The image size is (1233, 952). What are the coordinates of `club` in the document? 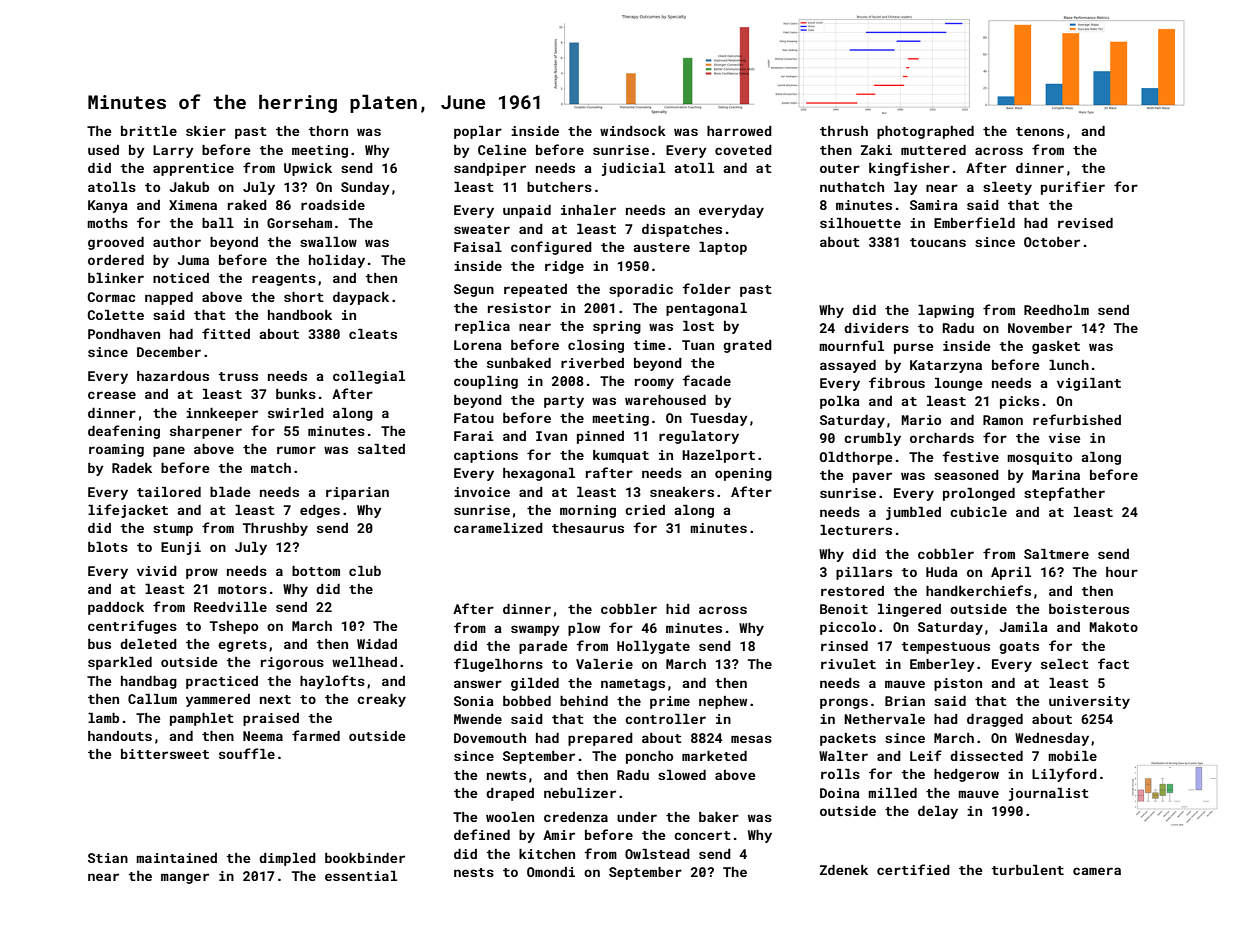 It's located at (365, 571).
